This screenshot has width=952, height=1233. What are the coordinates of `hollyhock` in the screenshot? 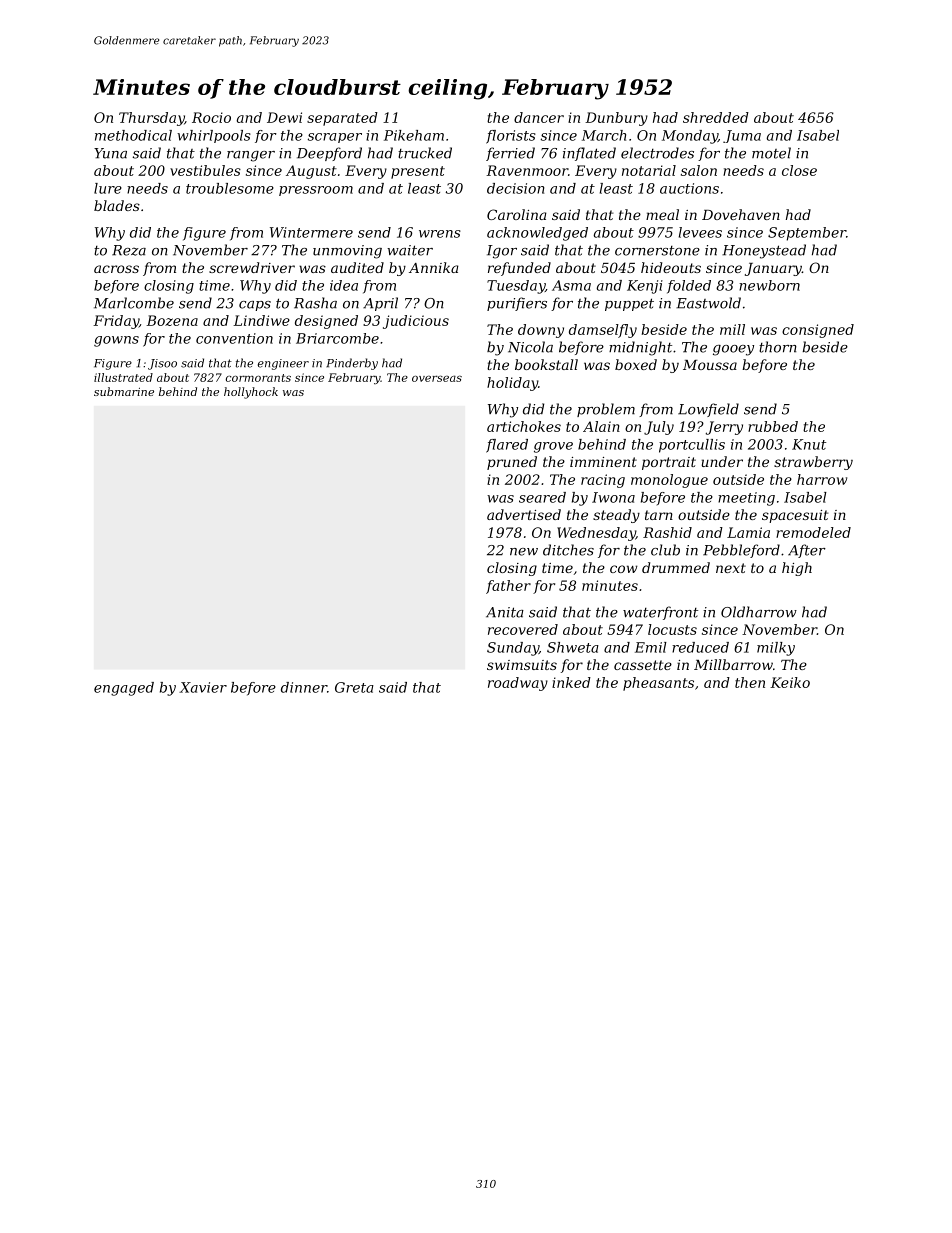 It's located at (251, 393).
